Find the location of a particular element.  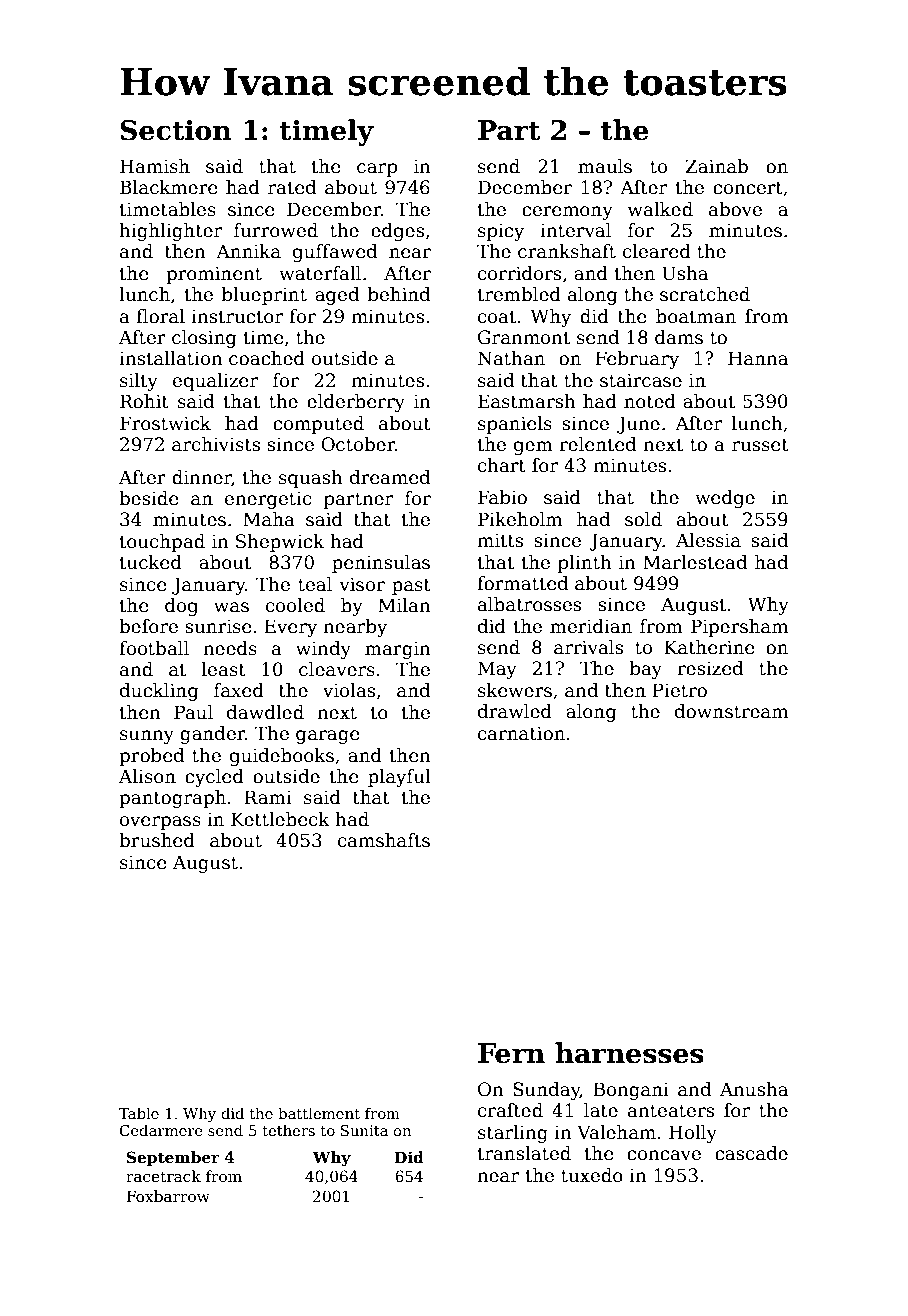

downstream is located at coordinates (731, 711).
